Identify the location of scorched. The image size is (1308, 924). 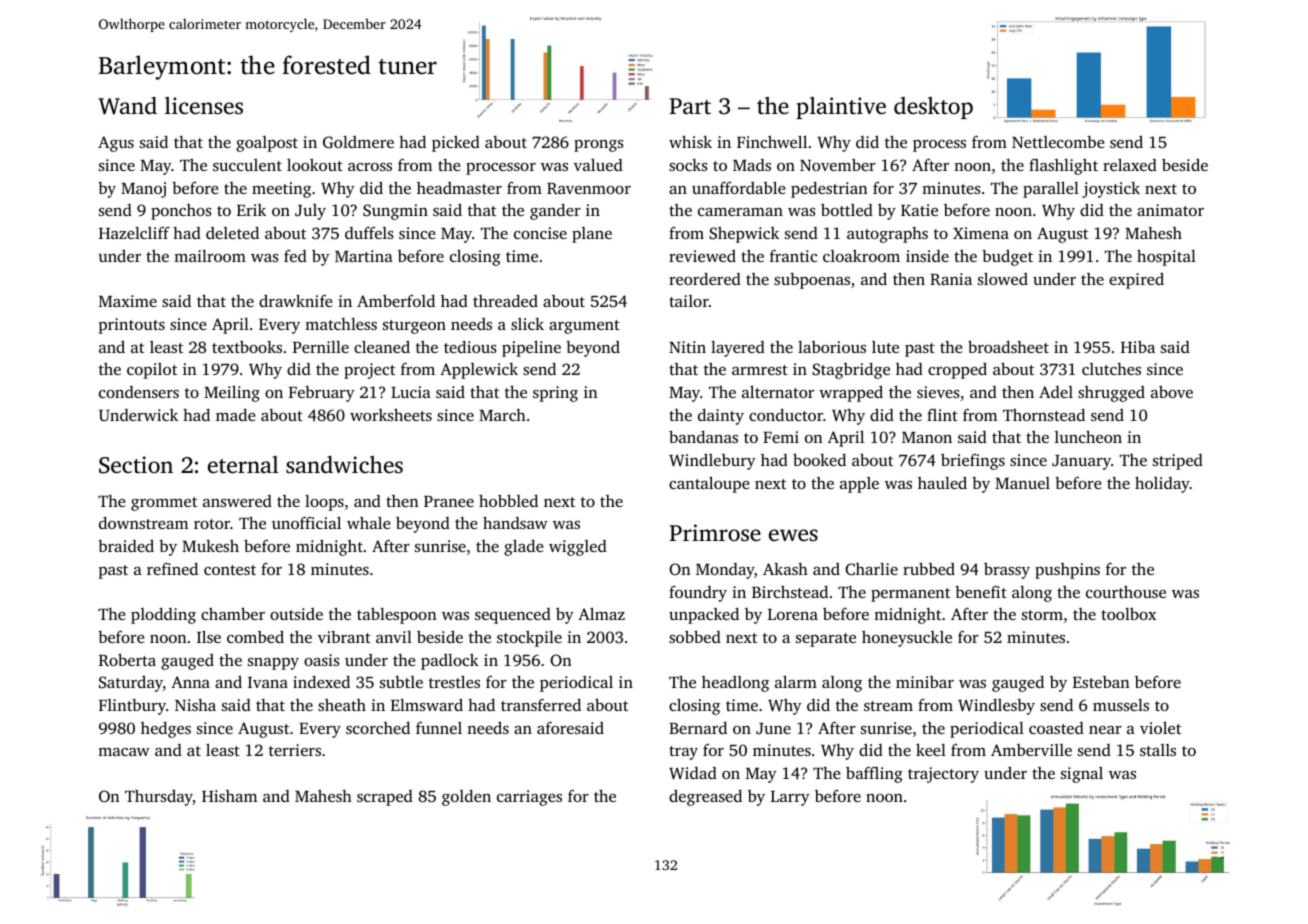
(378, 727).
